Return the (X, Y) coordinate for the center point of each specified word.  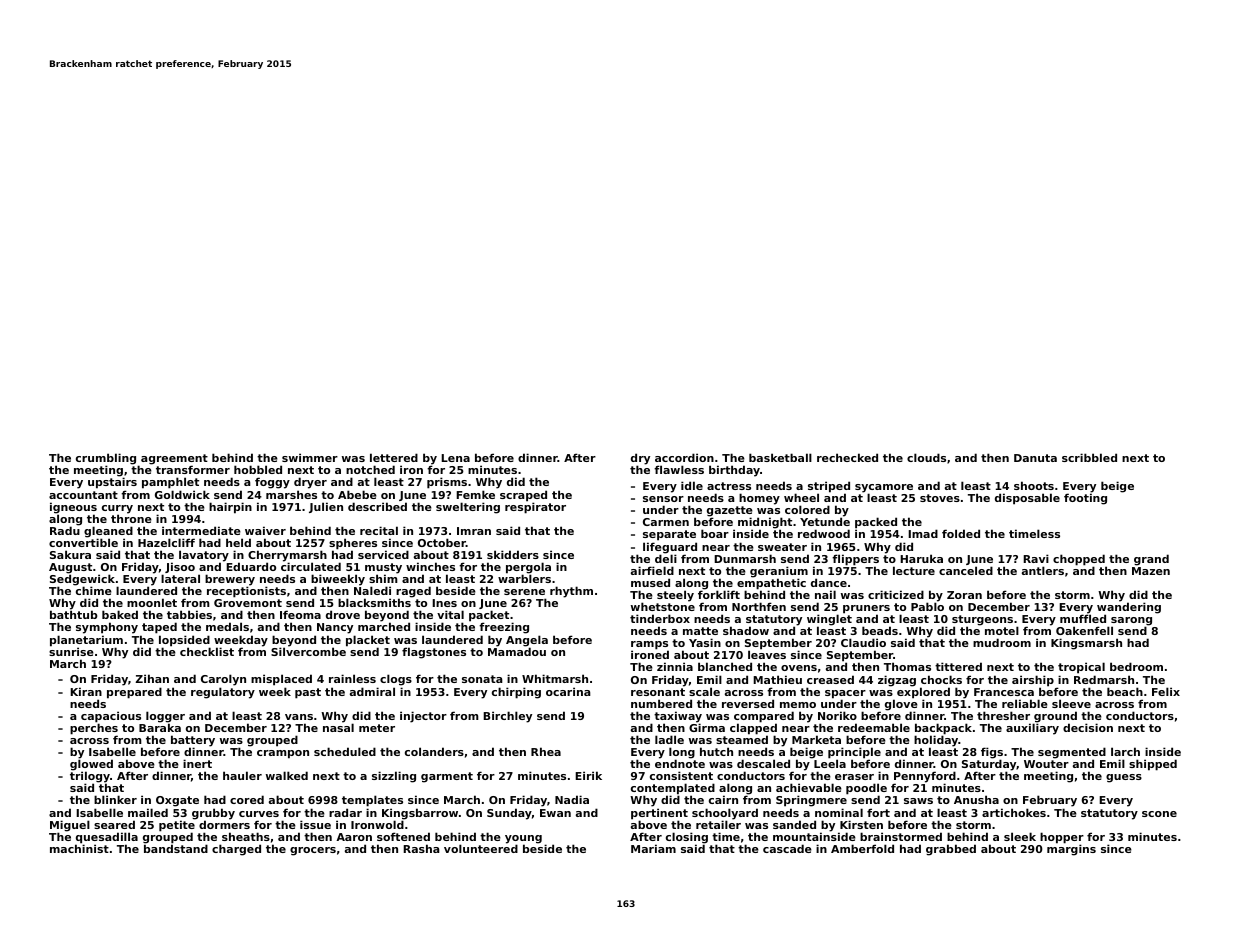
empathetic (771, 584)
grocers (313, 851)
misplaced (281, 680)
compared (764, 717)
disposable (1027, 499)
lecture (914, 570)
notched (370, 469)
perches (94, 729)
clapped (753, 729)
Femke (475, 494)
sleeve (1071, 703)
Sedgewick (82, 581)
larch (1125, 751)
